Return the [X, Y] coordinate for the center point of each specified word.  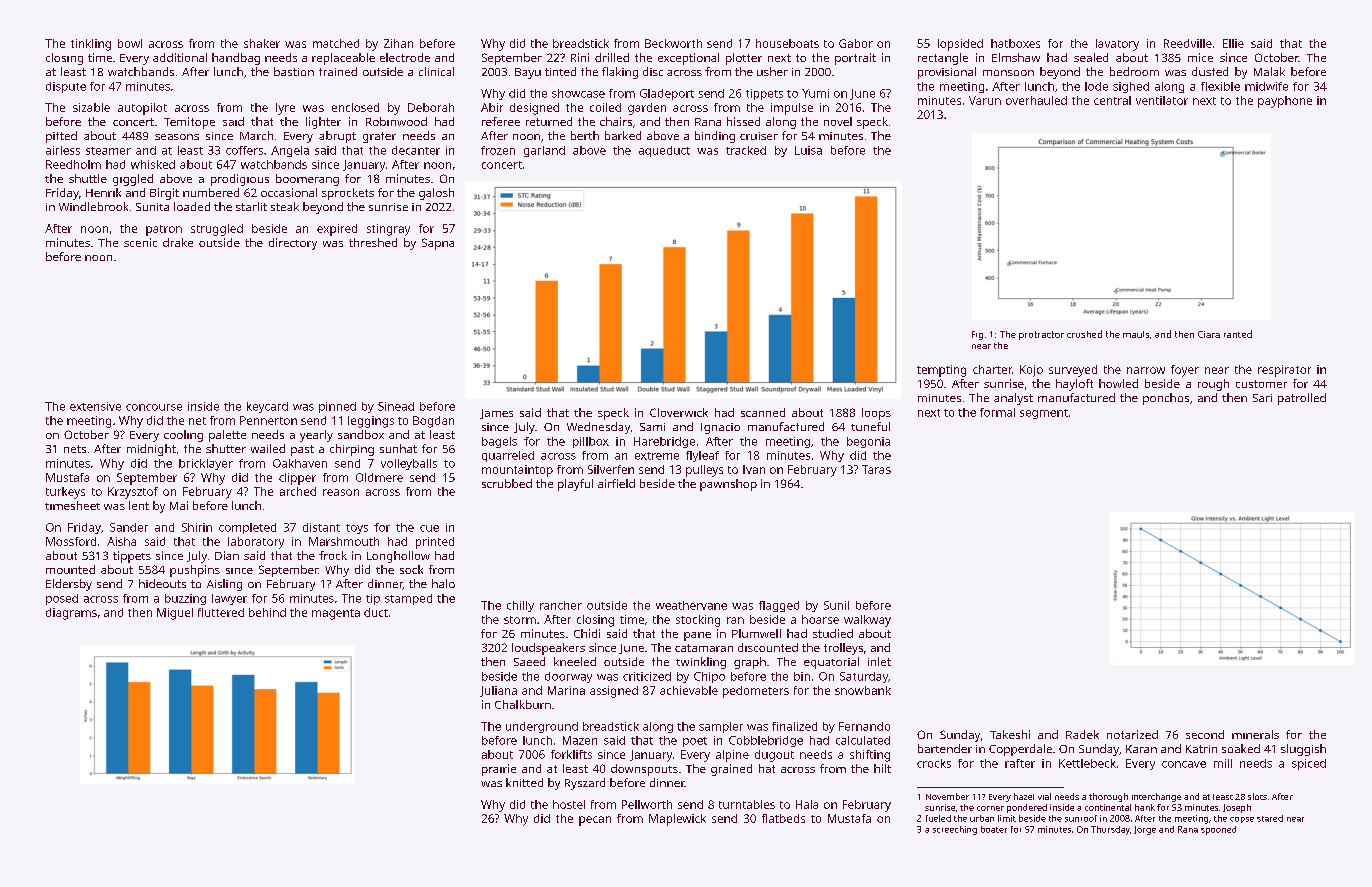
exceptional [688, 59]
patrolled [1302, 399]
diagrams [71, 614]
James [496, 414]
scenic [140, 242]
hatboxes [1015, 43]
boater [994, 829]
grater [379, 137]
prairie [499, 770]
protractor [1041, 335]
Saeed [529, 661]
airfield [616, 483]
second [1205, 734]
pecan [595, 821]
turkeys [65, 493]
